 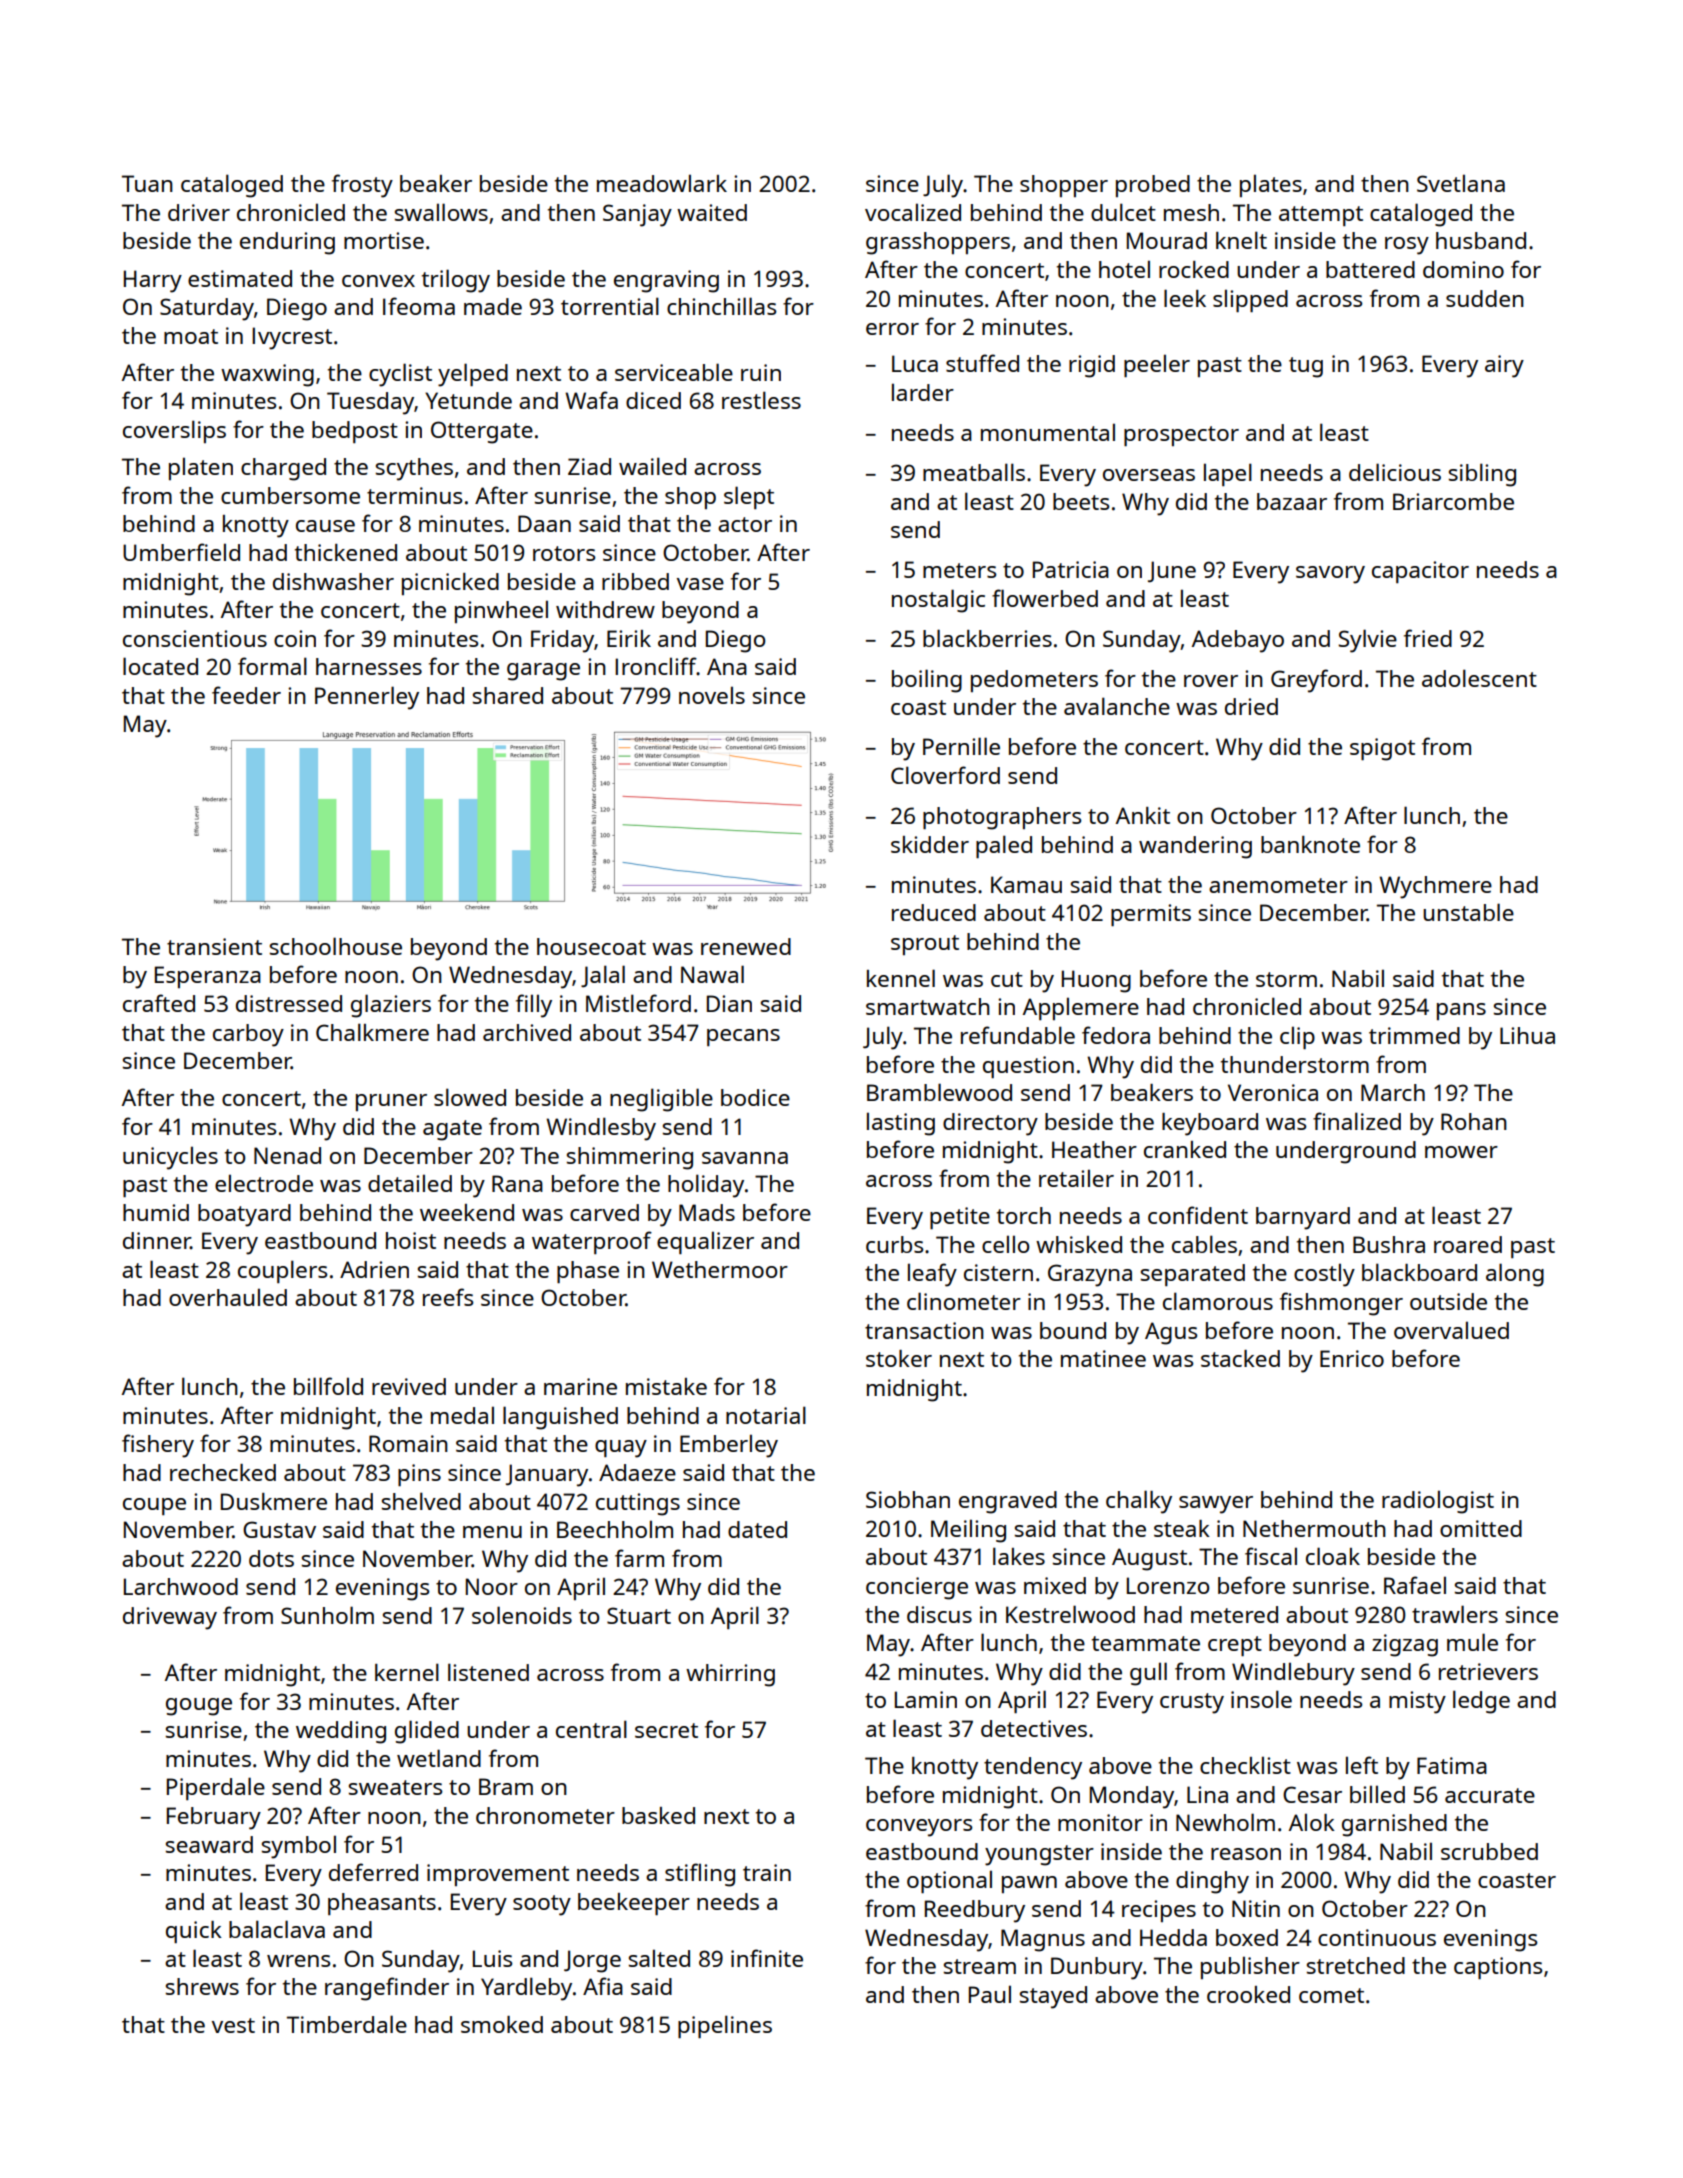 I want to click on weekend, so click(x=467, y=1212).
